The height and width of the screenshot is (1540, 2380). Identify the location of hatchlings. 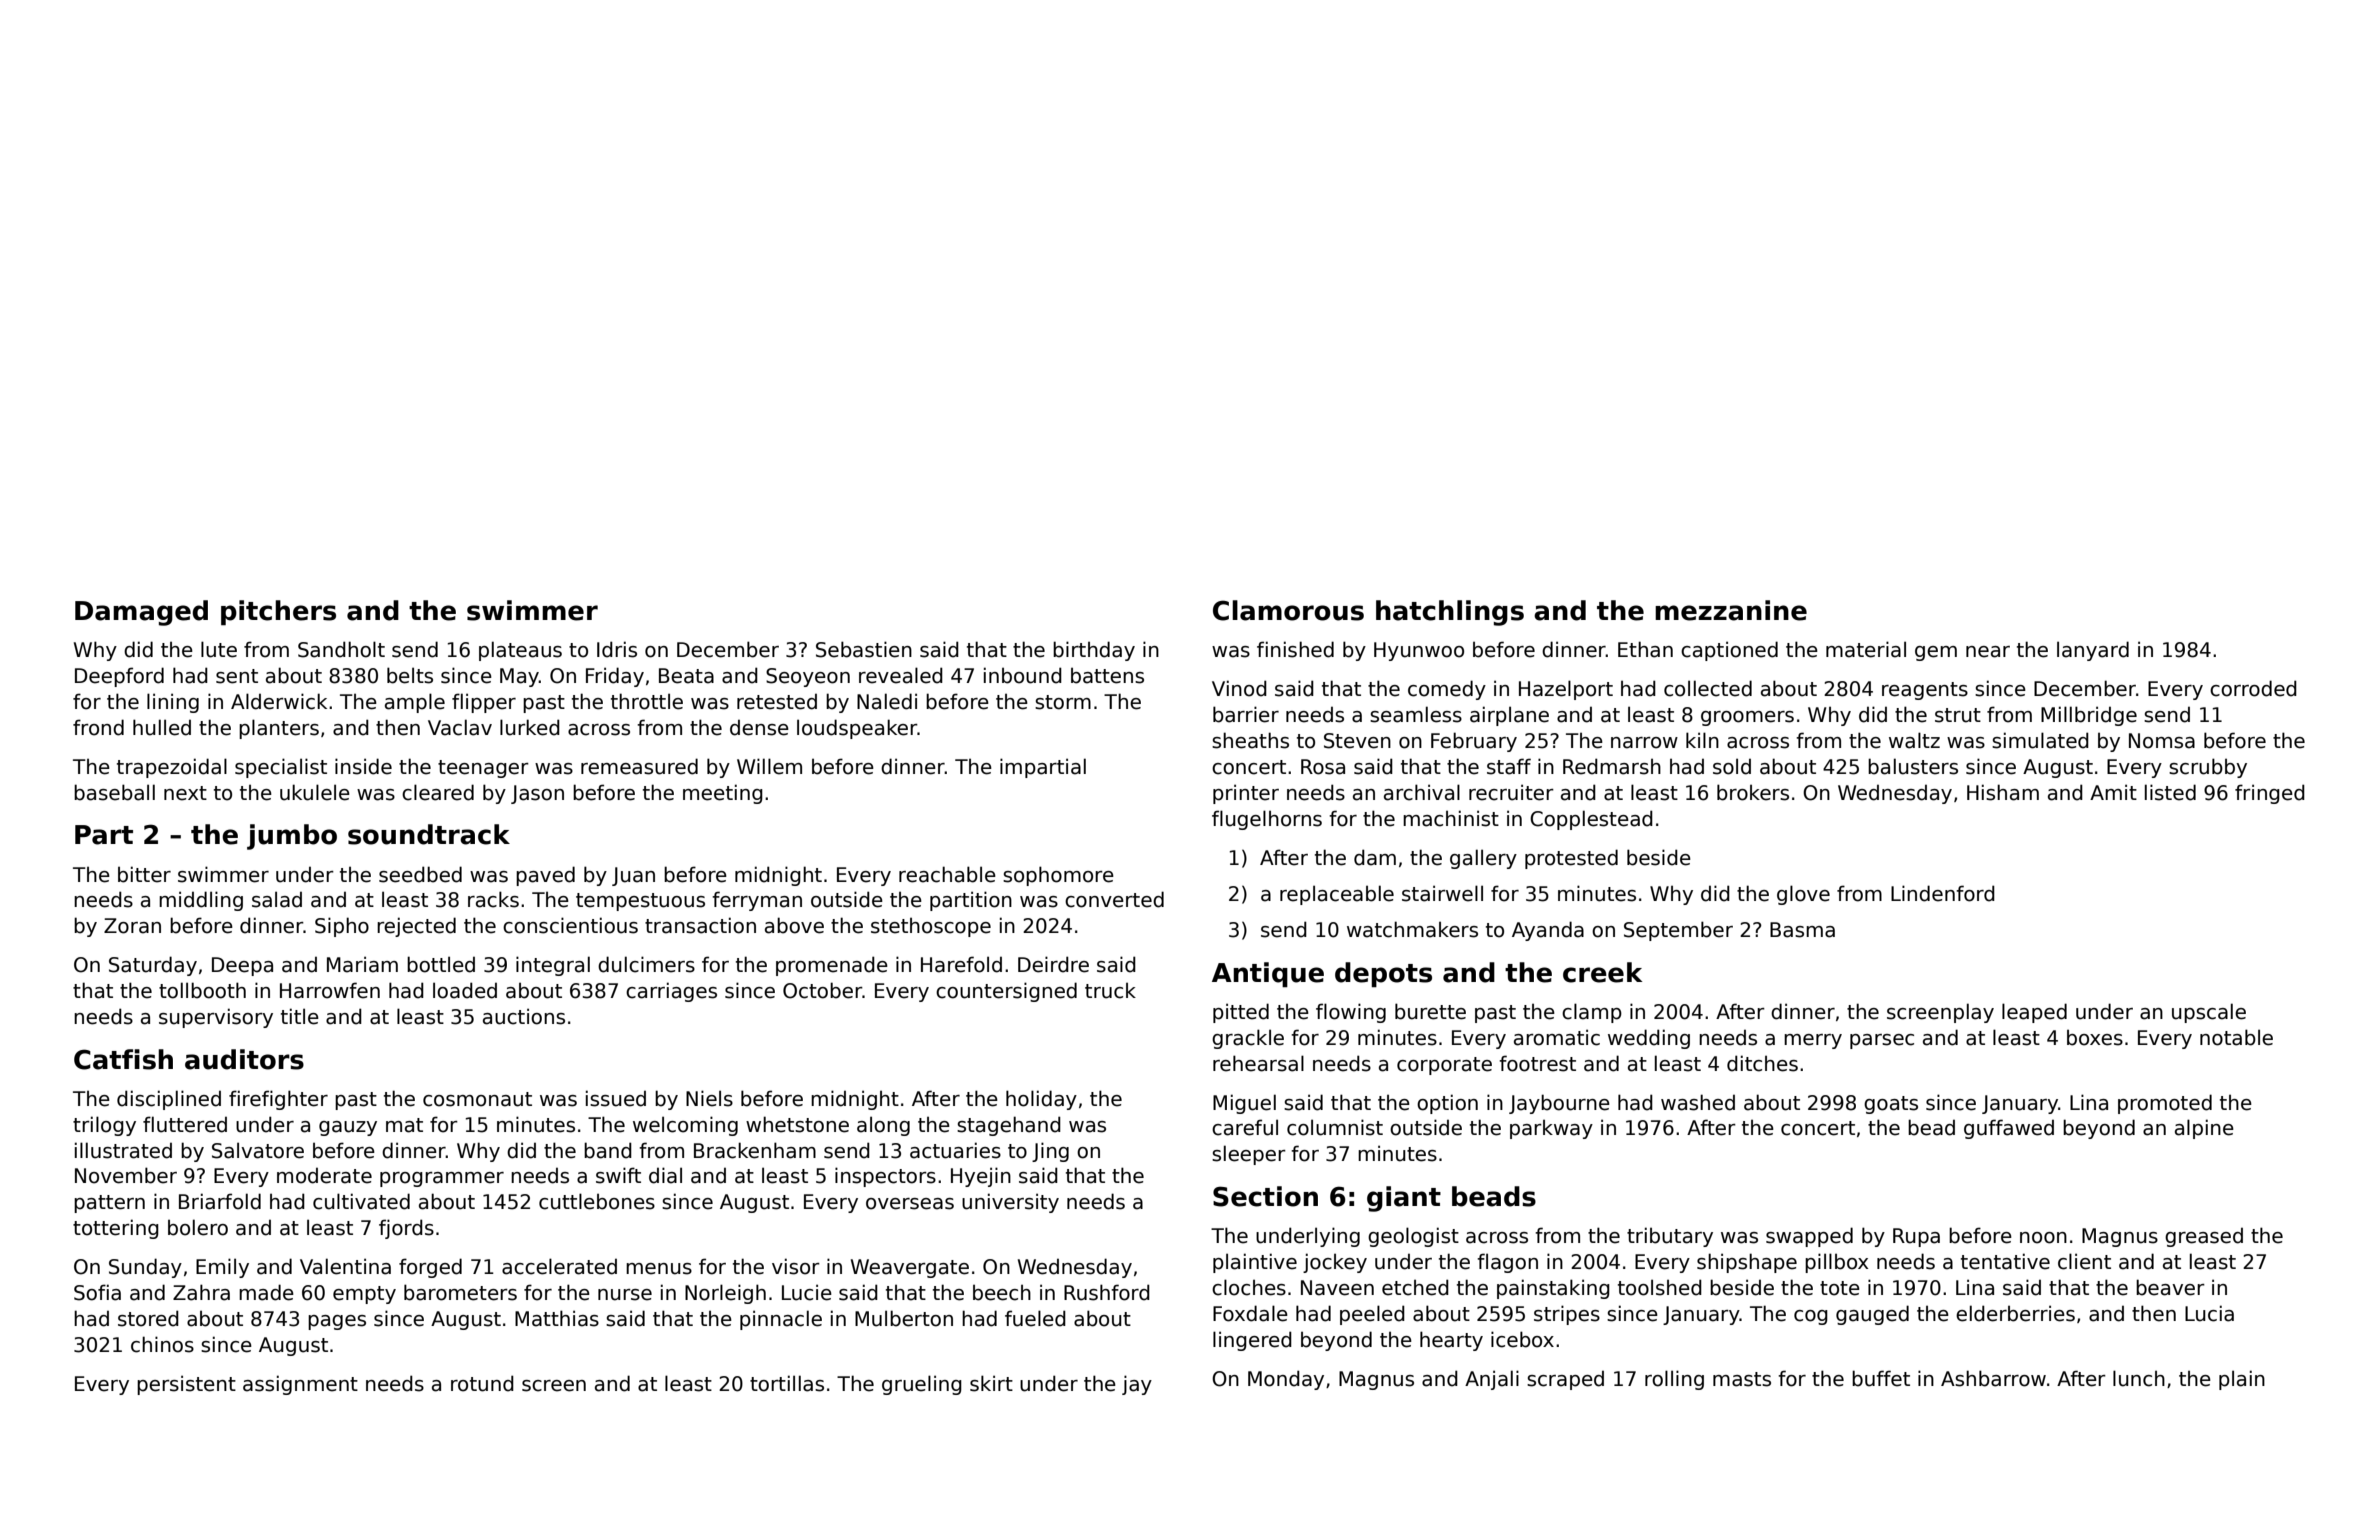
(1450, 613).
